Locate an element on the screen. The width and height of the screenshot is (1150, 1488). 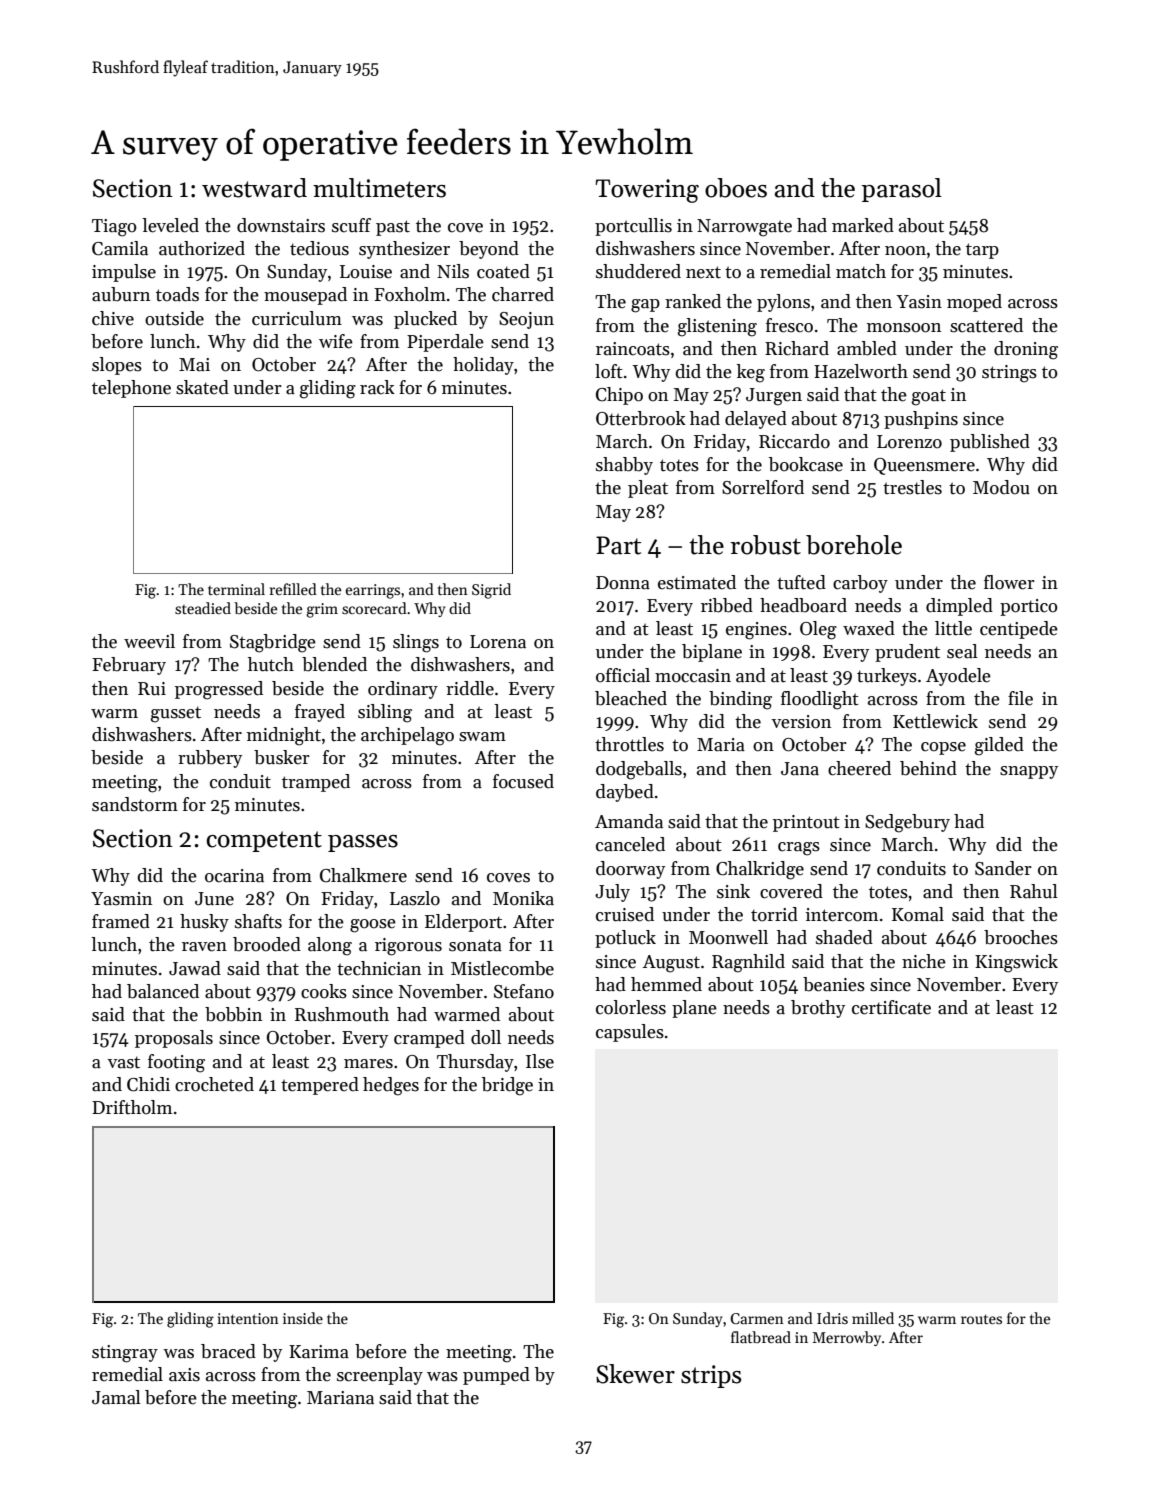
downstairs is located at coordinates (281, 225).
